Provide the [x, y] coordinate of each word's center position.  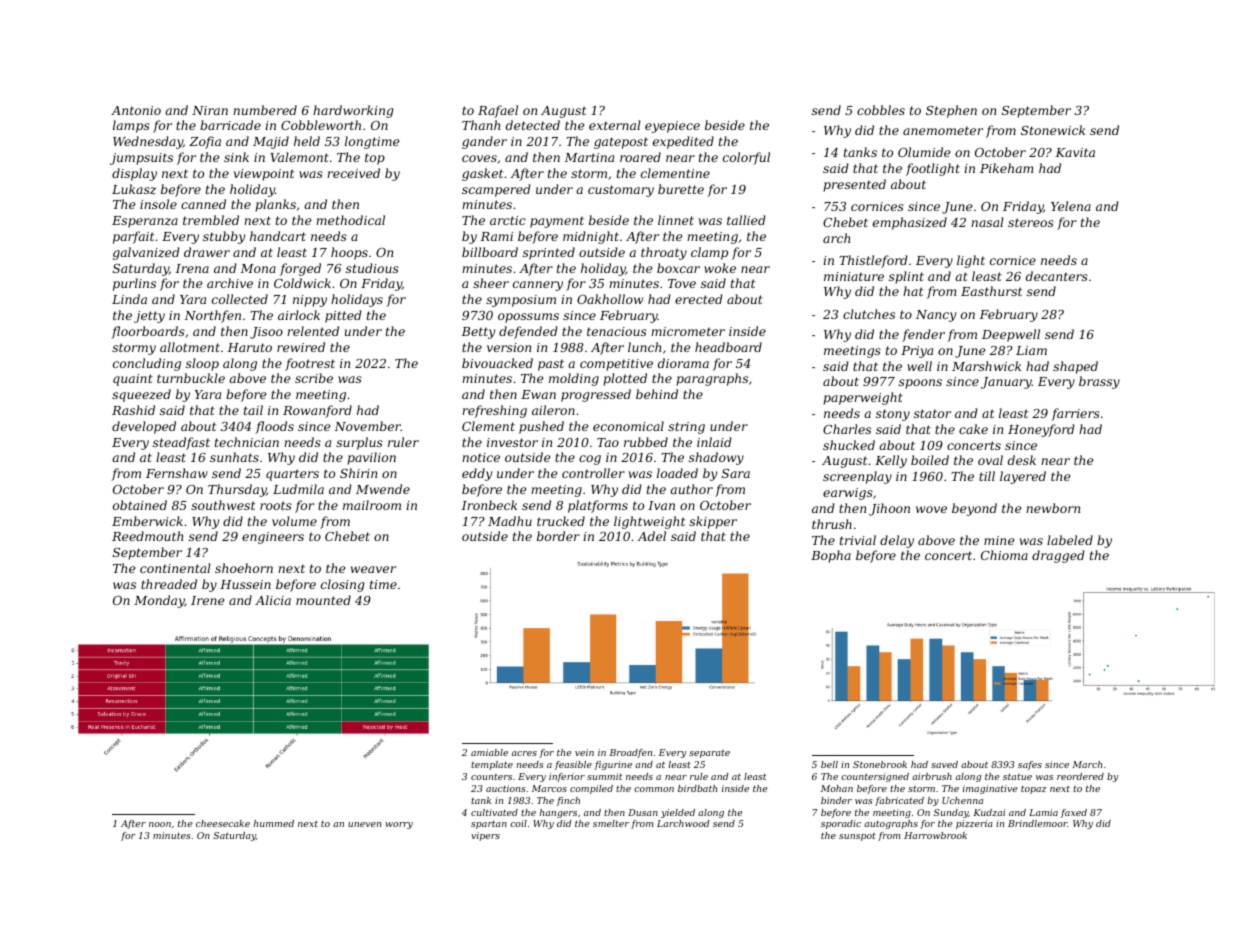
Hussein [245, 584]
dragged [1058, 556]
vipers [485, 836]
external [615, 125]
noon [160, 824]
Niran [210, 110]
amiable [489, 752]
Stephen [951, 111]
